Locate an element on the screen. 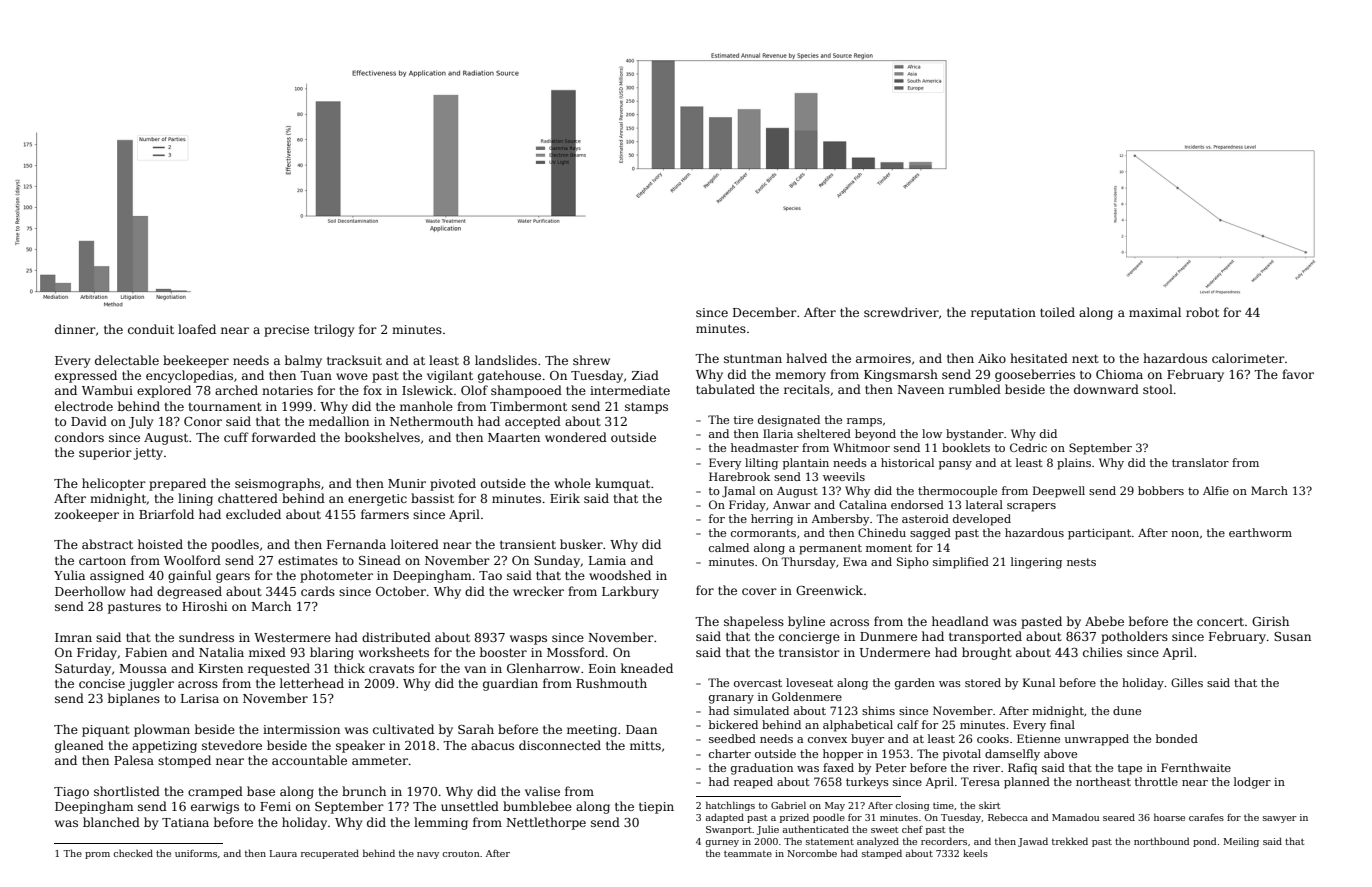  shapeless is located at coordinates (754, 622).
